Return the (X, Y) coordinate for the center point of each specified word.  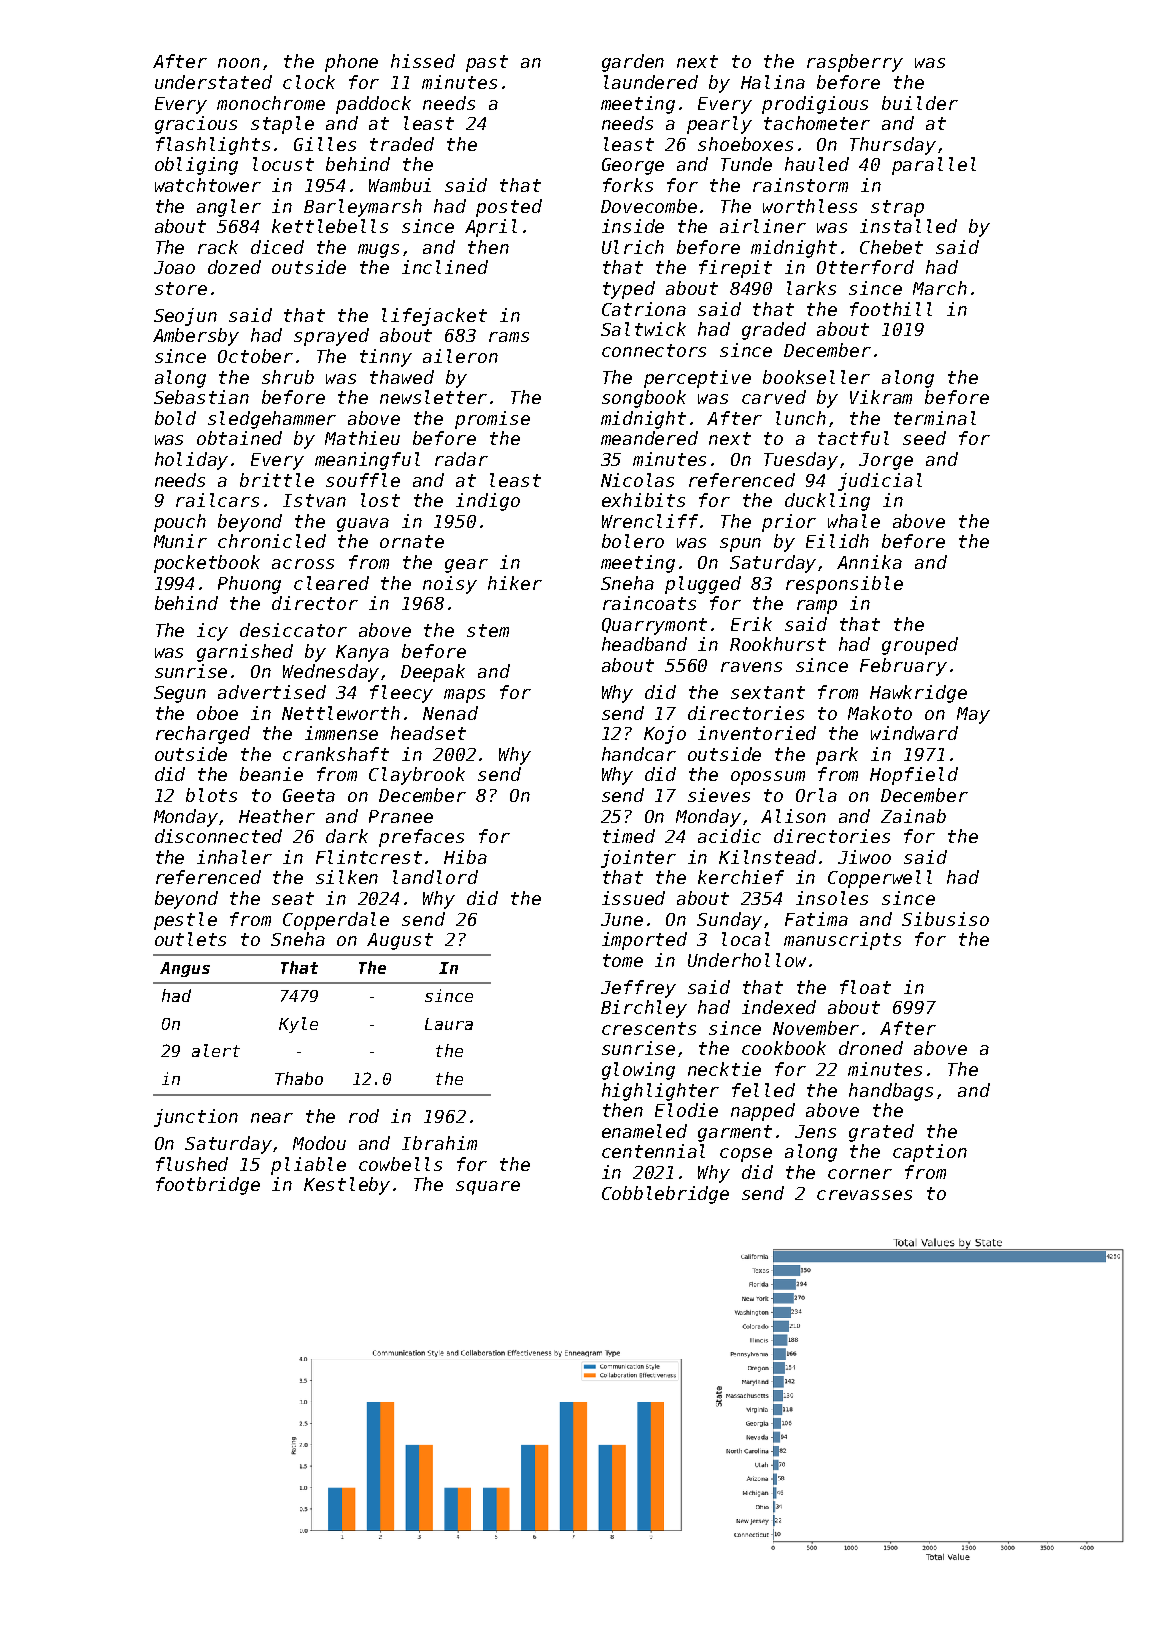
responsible (844, 585)
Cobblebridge (665, 1195)
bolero (633, 541)
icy (212, 632)
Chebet (891, 247)
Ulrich (633, 247)
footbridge (208, 1186)
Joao (174, 267)
